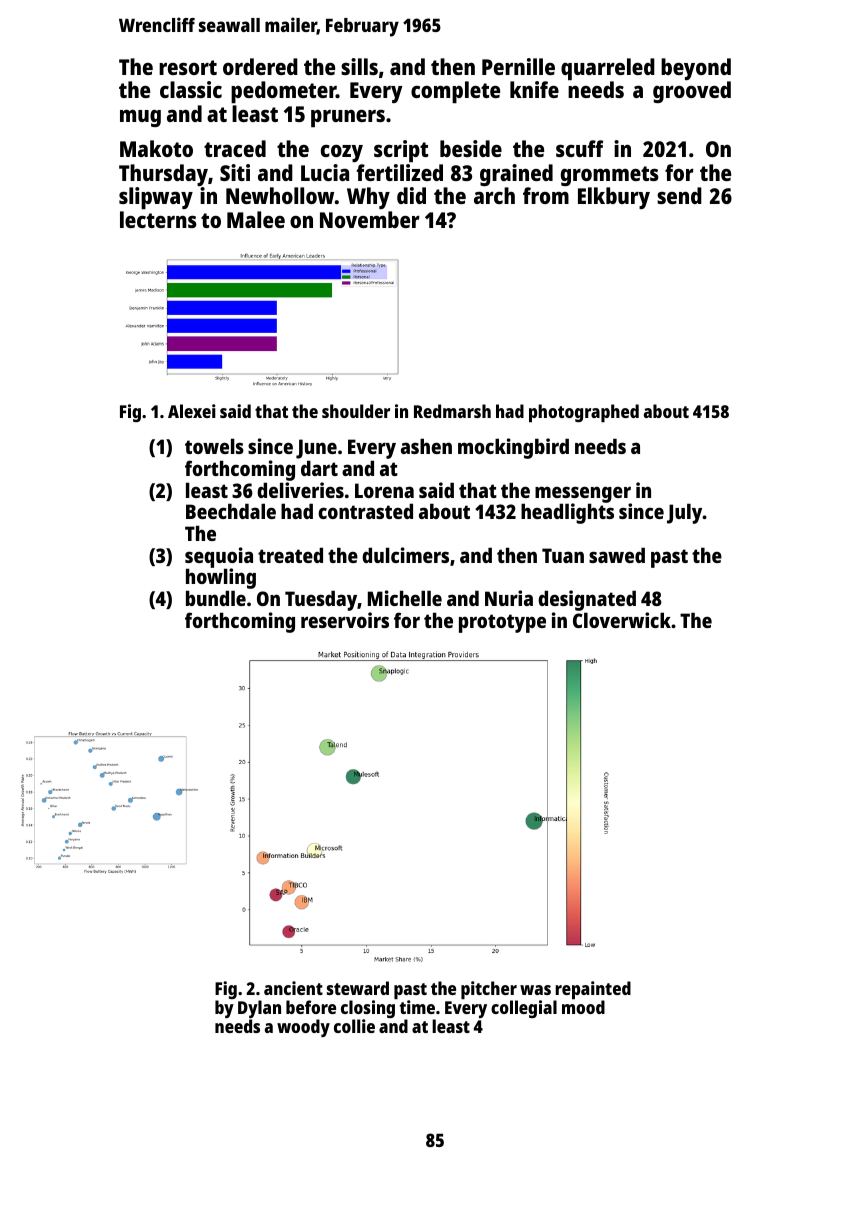  I want to click on quarreled, so click(608, 69).
